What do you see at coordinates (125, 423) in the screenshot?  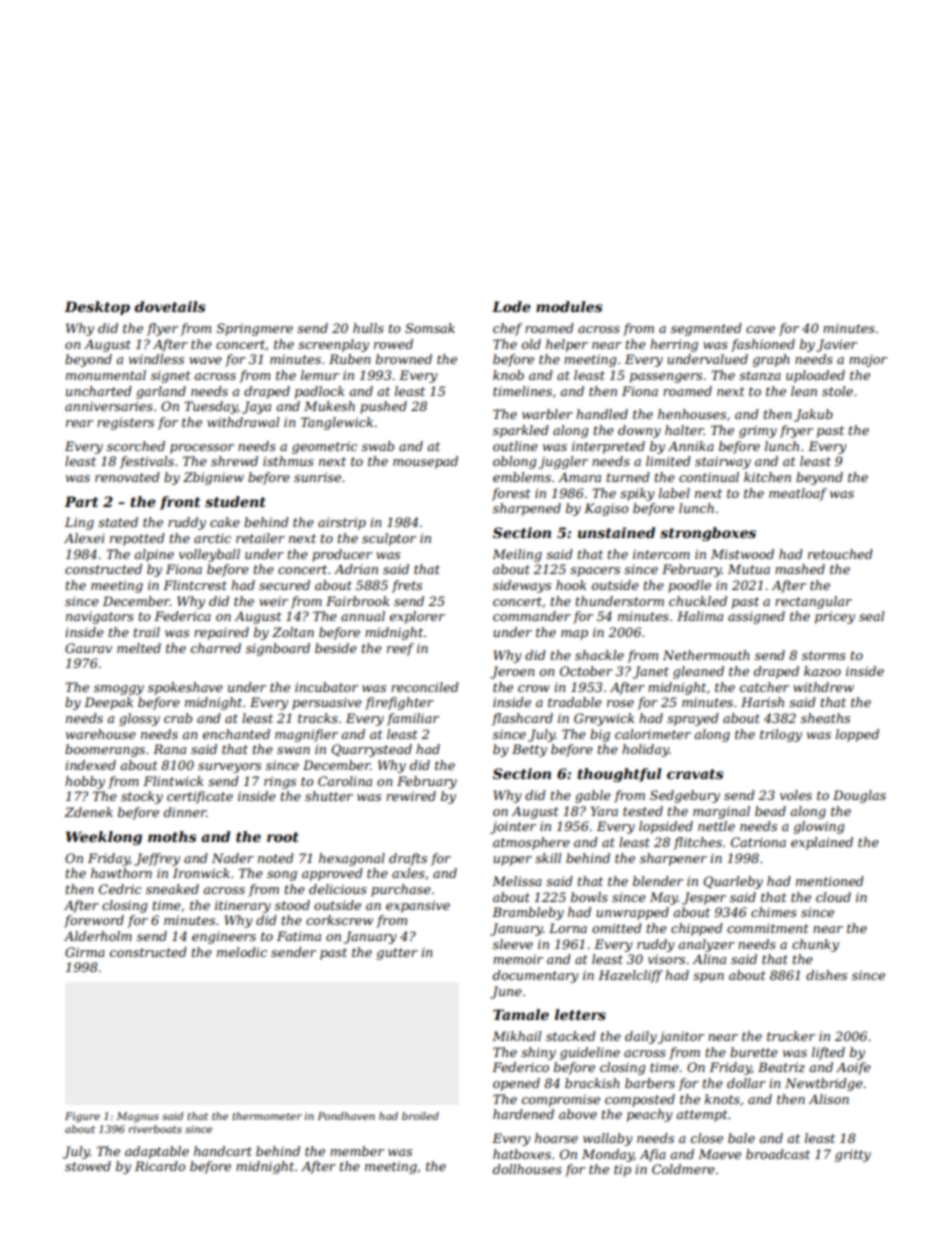 I see `registers` at bounding box center [125, 423].
